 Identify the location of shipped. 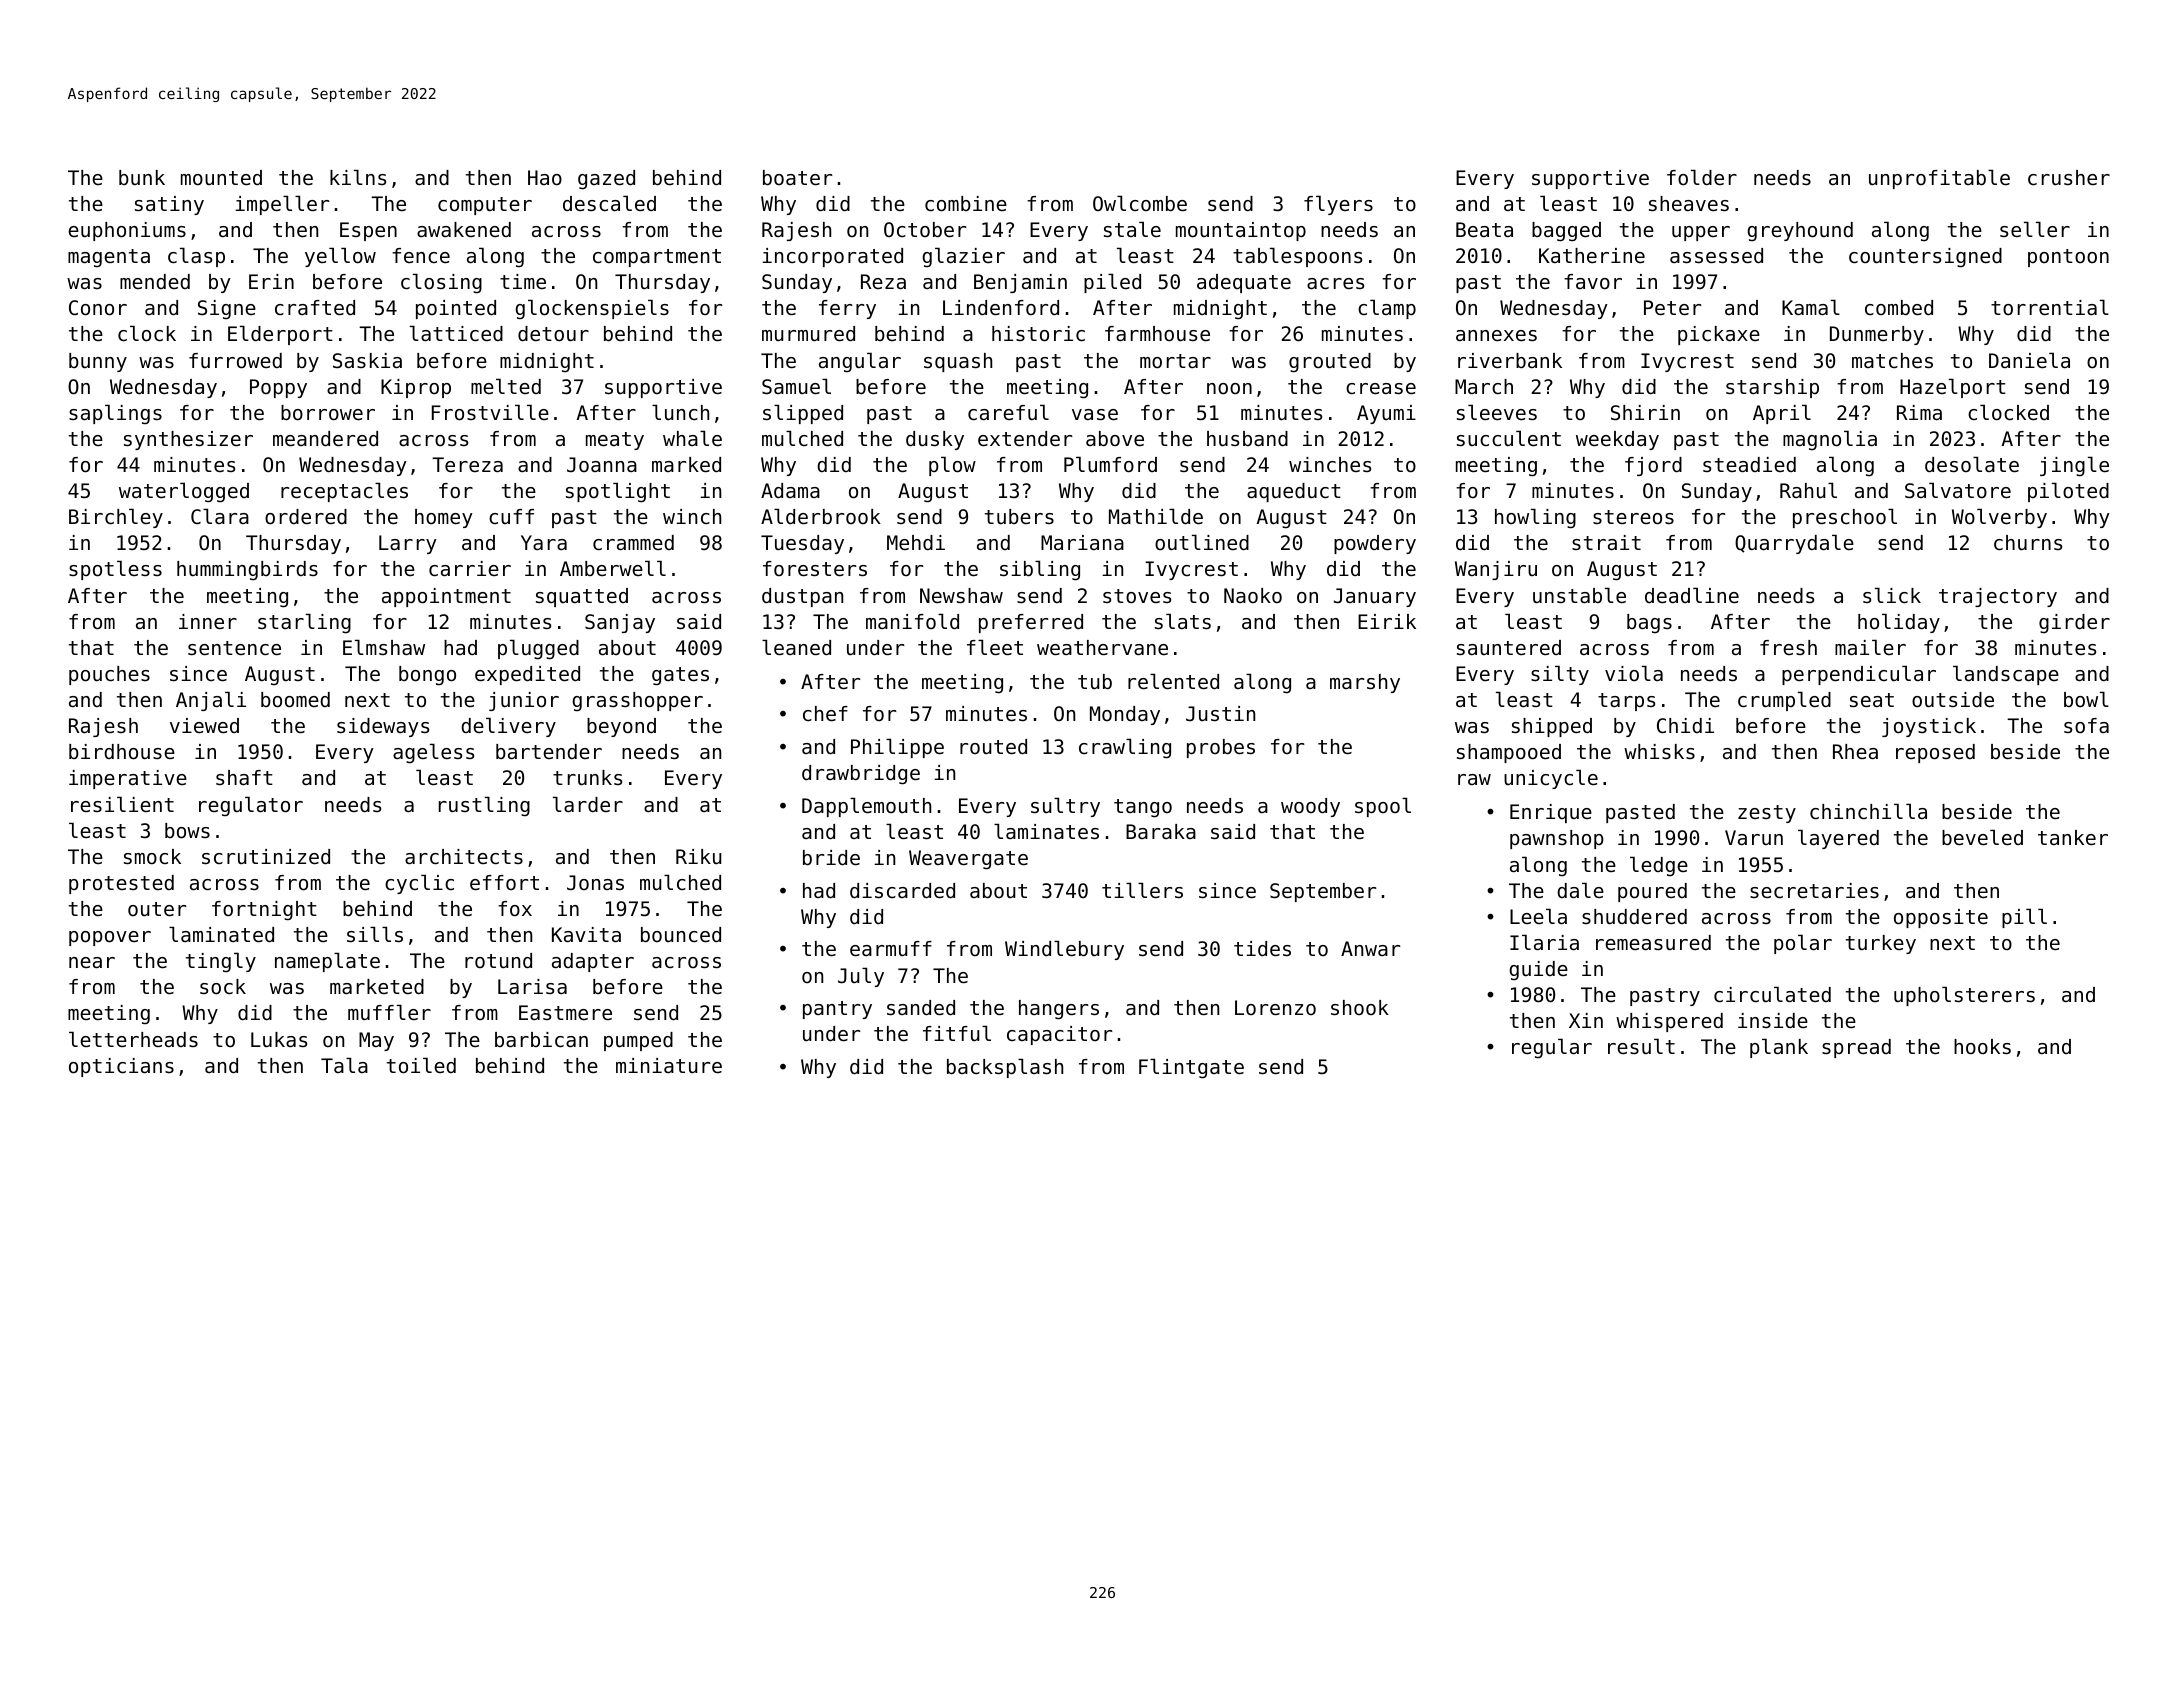
(1552, 727).
